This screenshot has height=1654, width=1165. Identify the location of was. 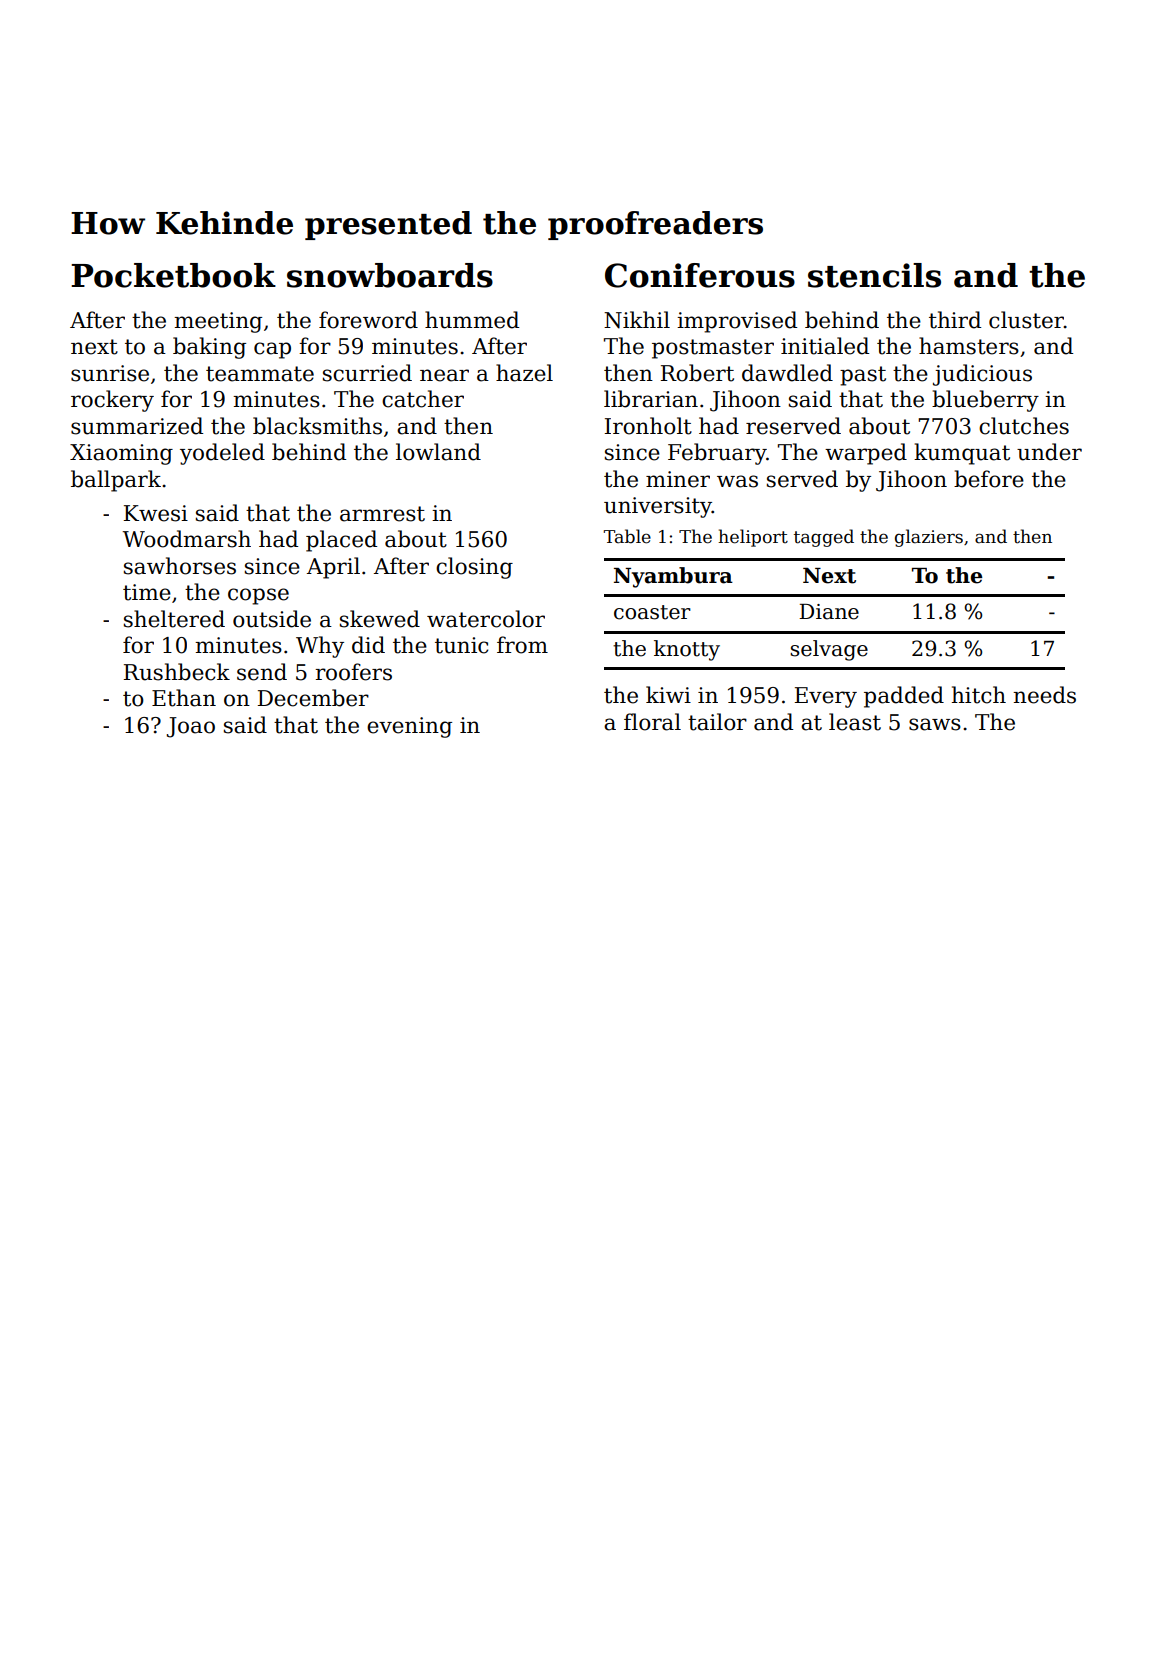
(737, 481).
